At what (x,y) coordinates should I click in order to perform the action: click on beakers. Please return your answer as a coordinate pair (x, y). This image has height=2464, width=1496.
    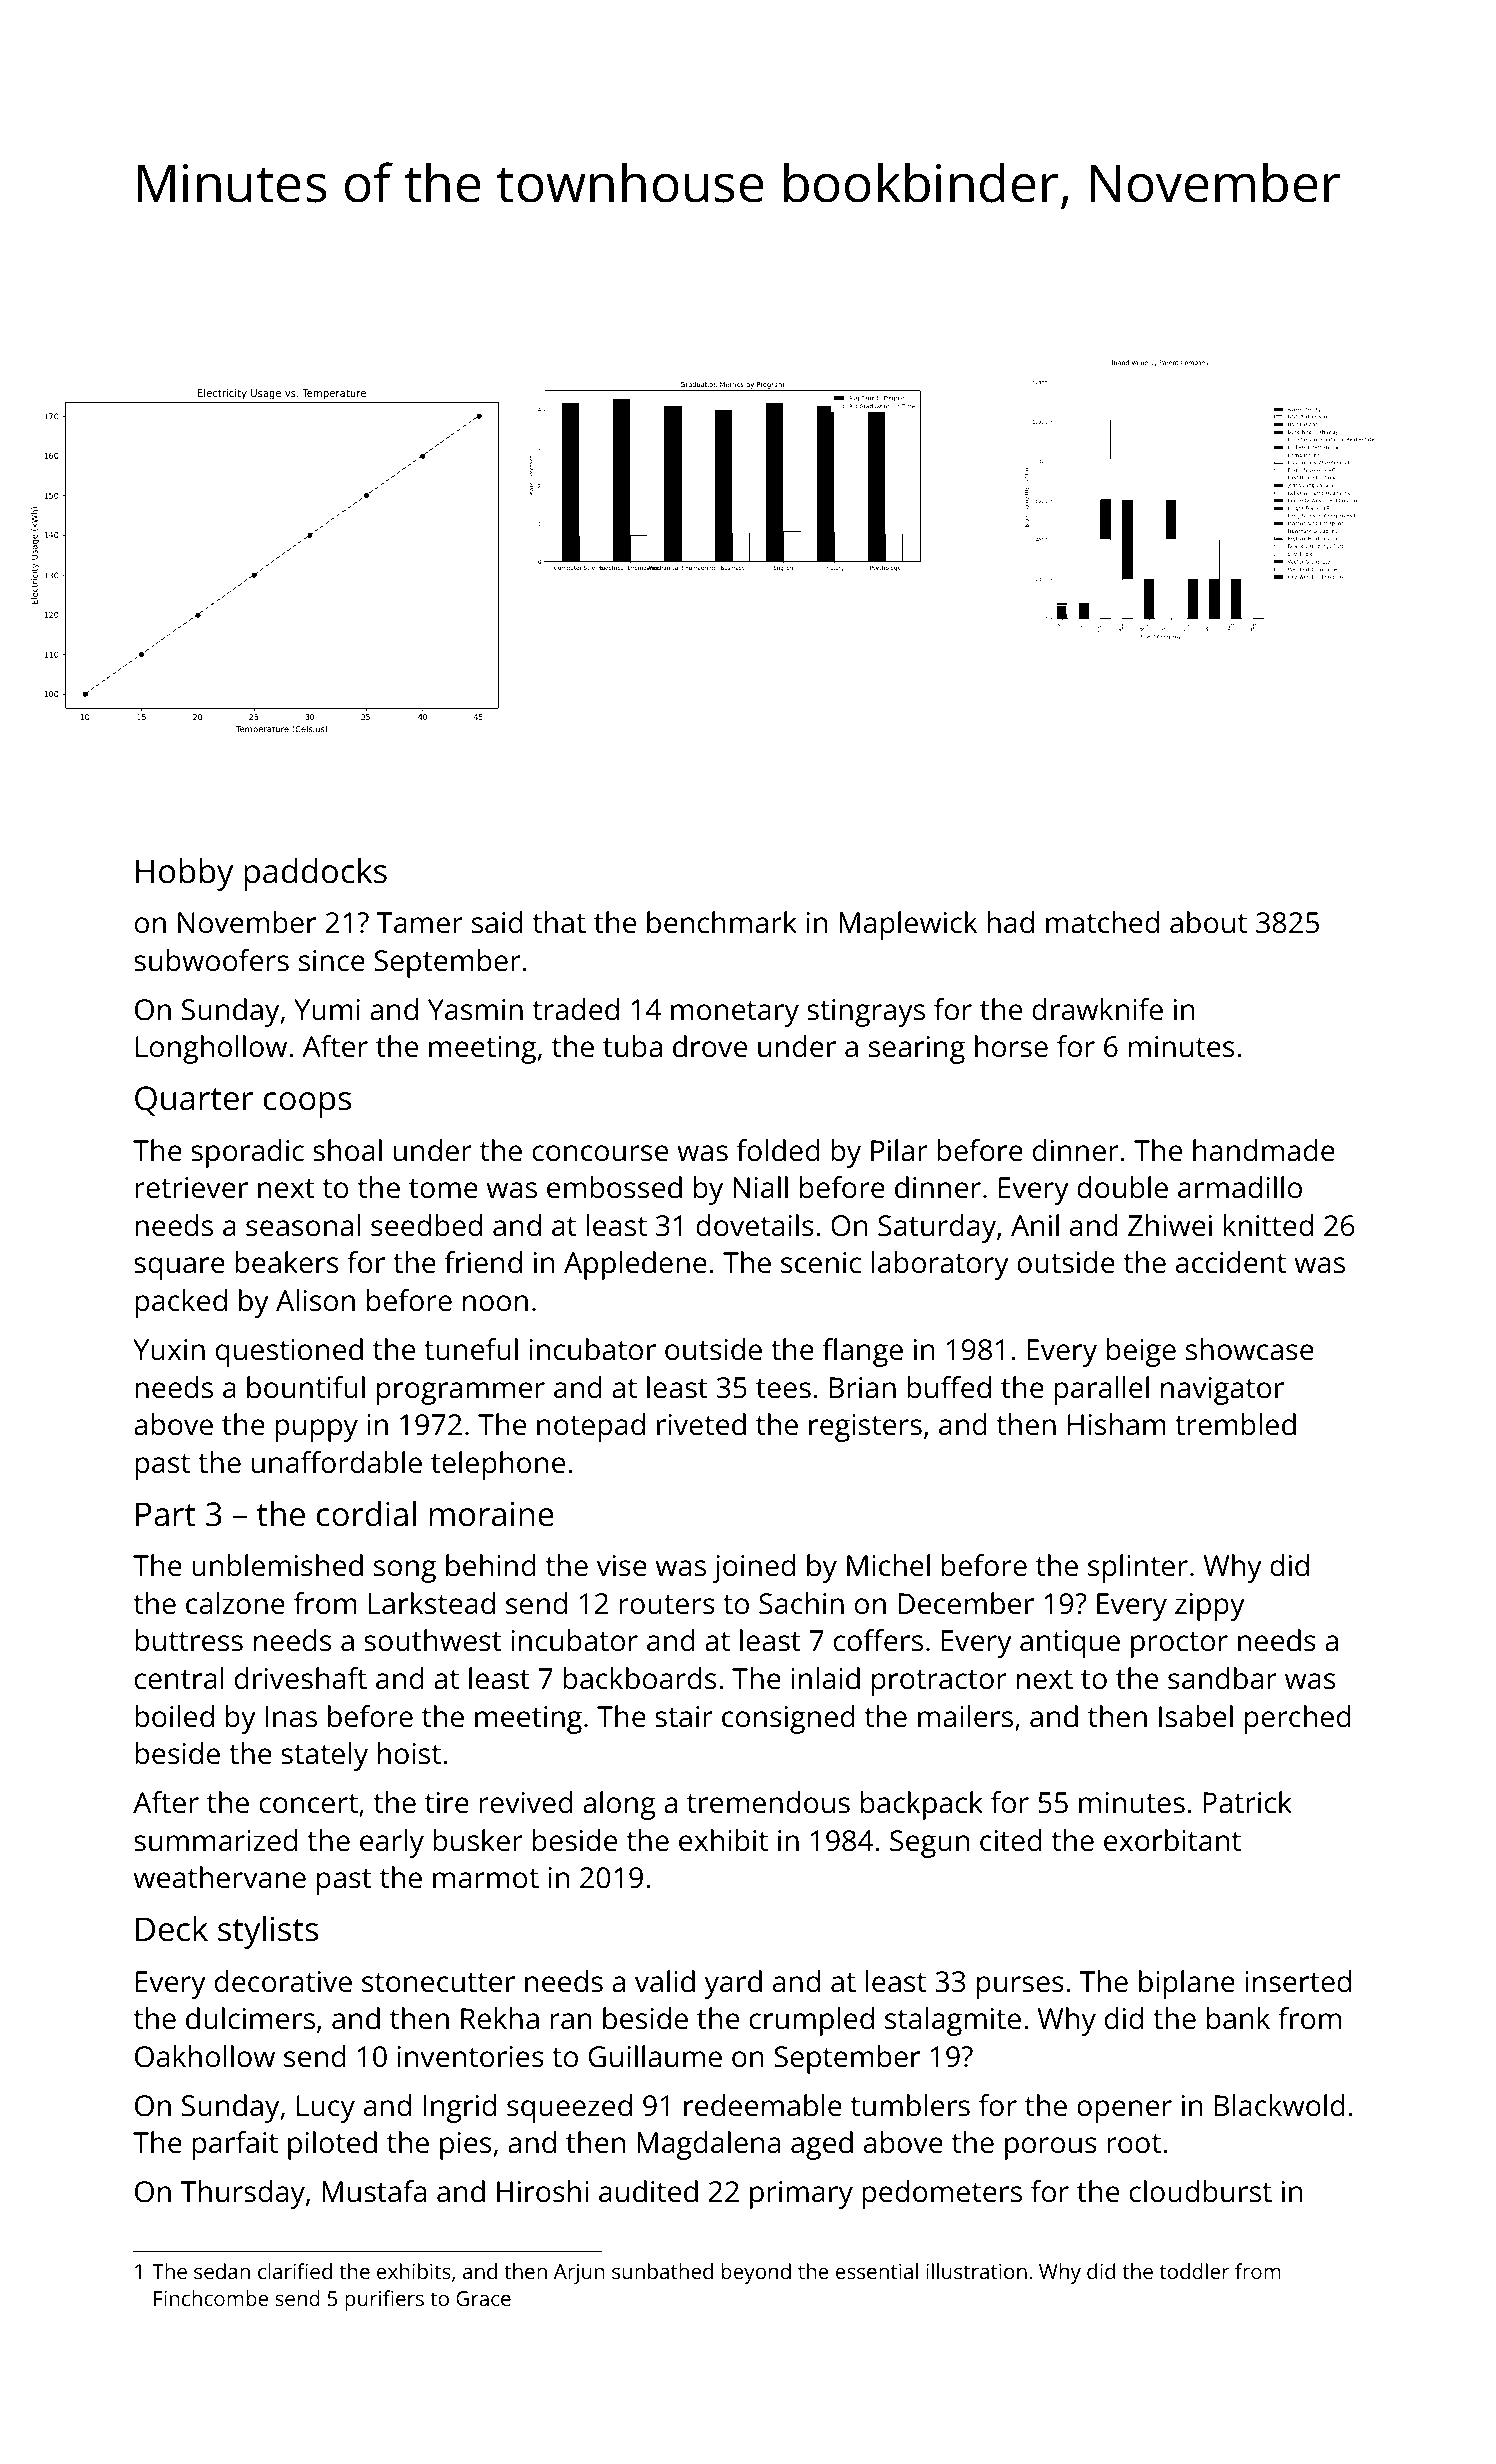
    Looking at the image, I should click on (286, 1262).
